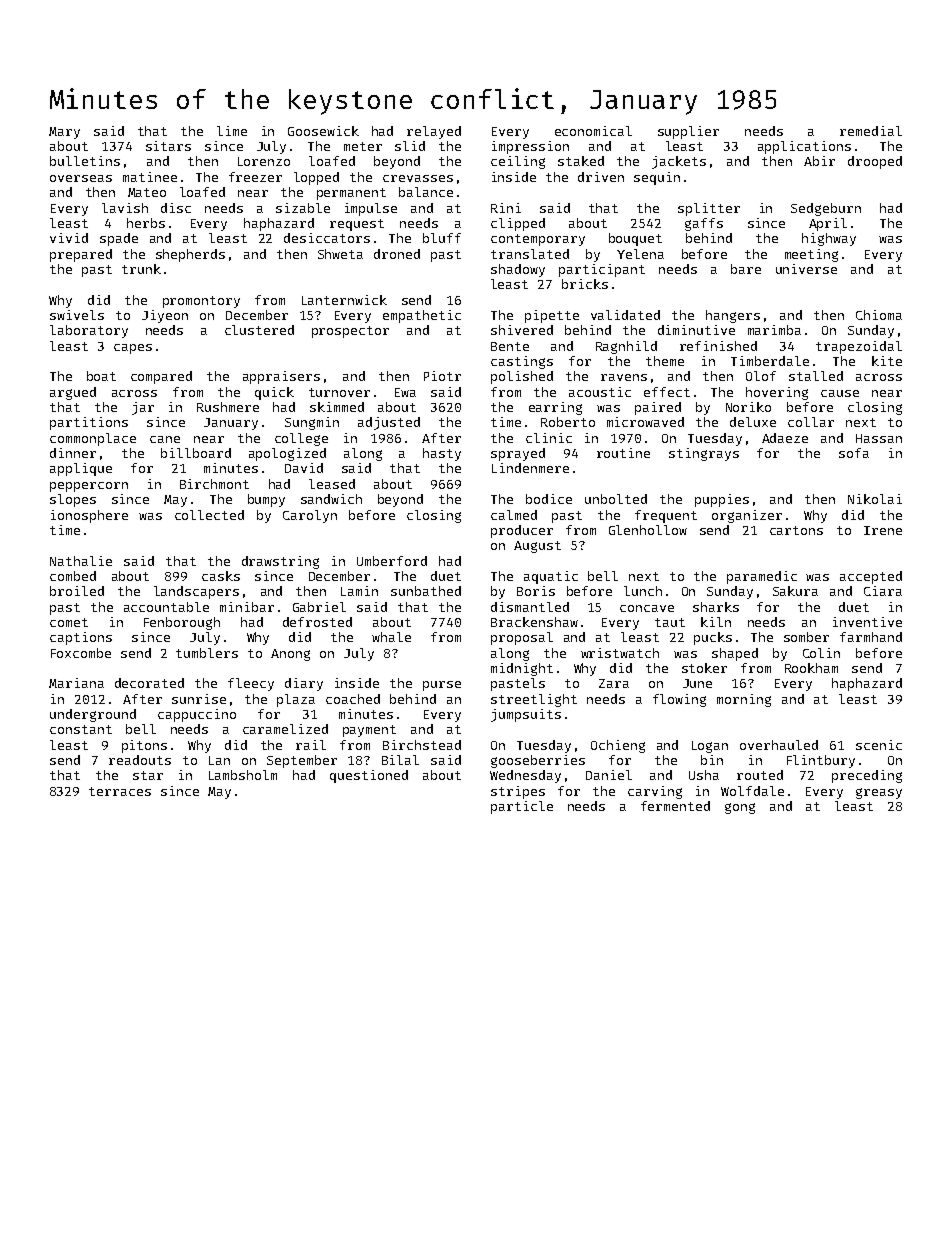  I want to click on Rini, so click(506, 208).
